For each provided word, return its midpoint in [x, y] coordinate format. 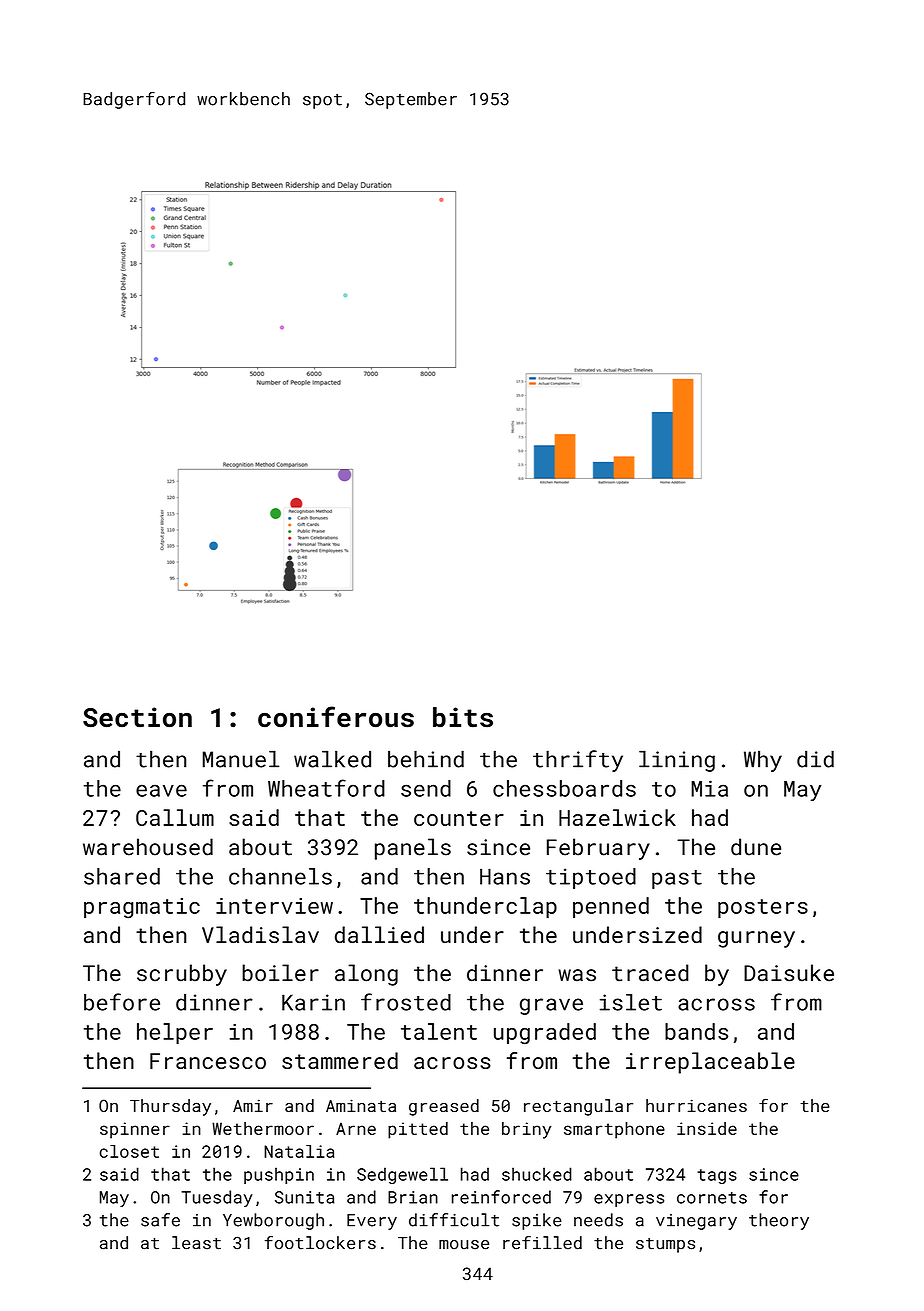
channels [280, 876]
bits [463, 717]
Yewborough [273, 1221]
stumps [665, 1245]
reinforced [501, 1197]
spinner [135, 1130]
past [677, 879]
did [815, 759]
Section [137, 717]
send [426, 788]
